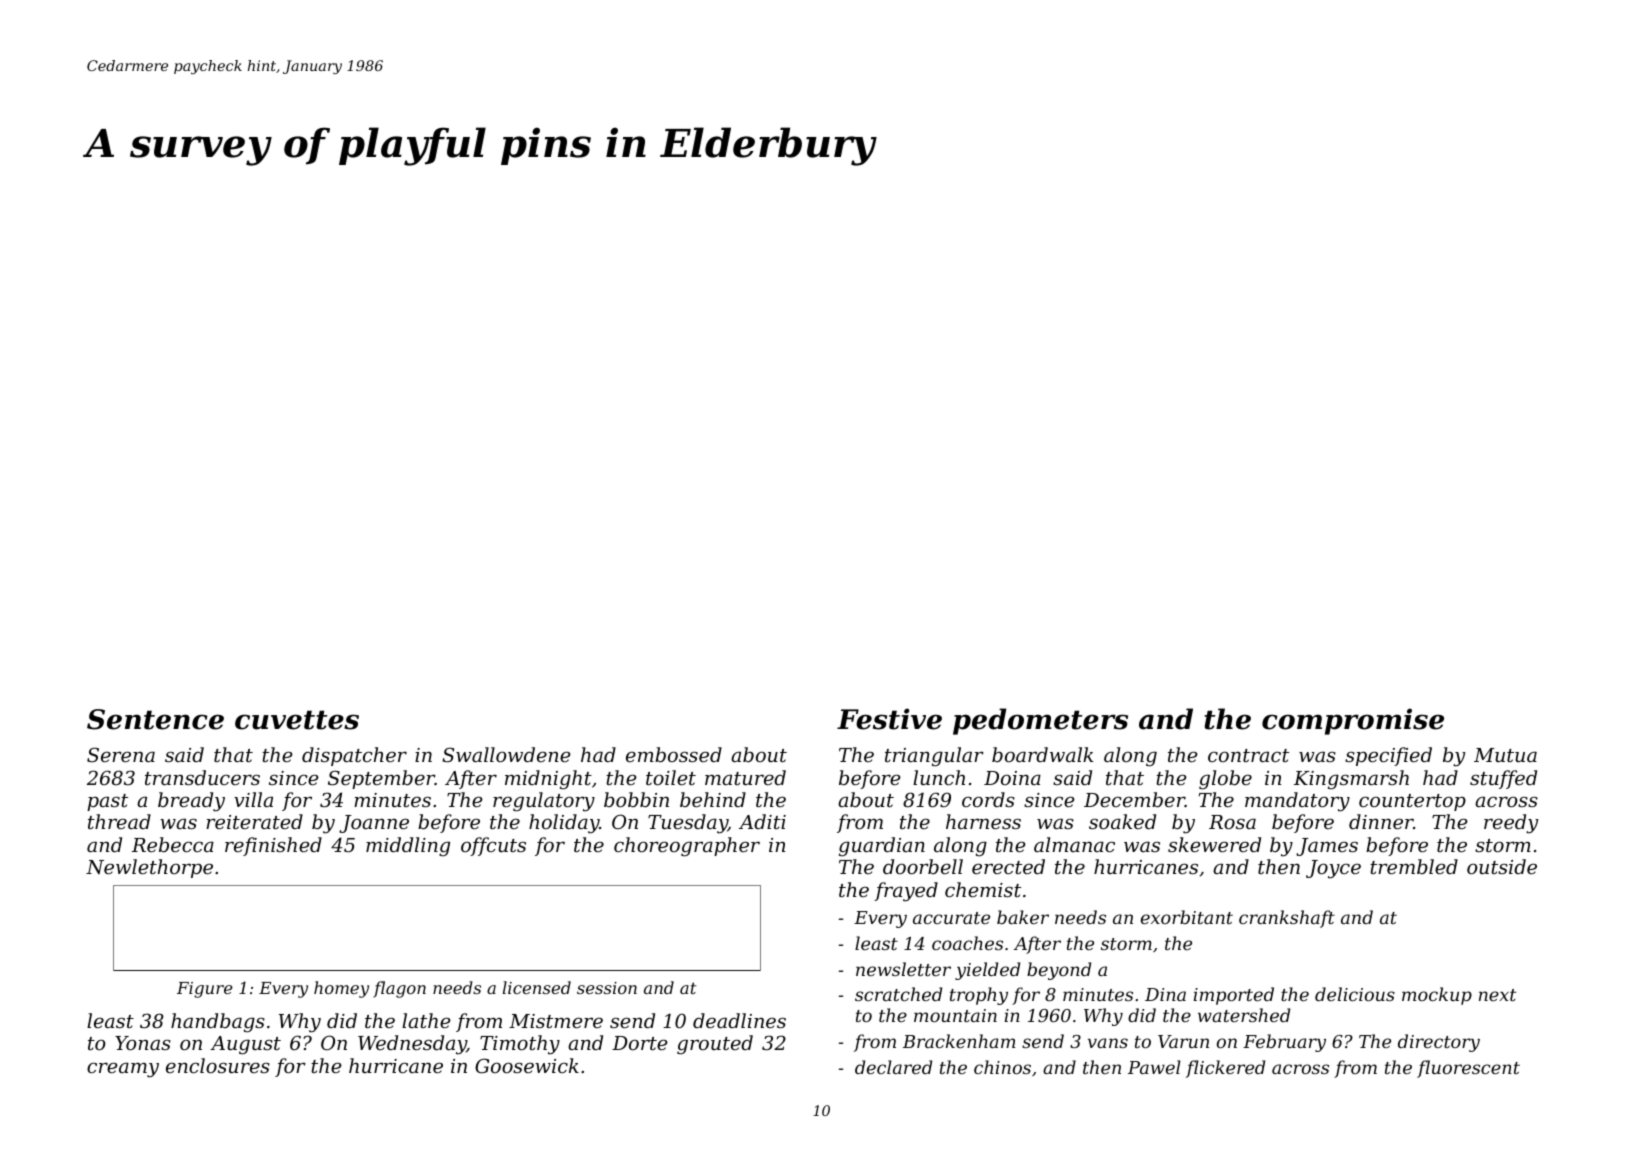 The image size is (1625, 1149). Describe the element at coordinates (341, 989) in the screenshot. I see `homey` at that location.
